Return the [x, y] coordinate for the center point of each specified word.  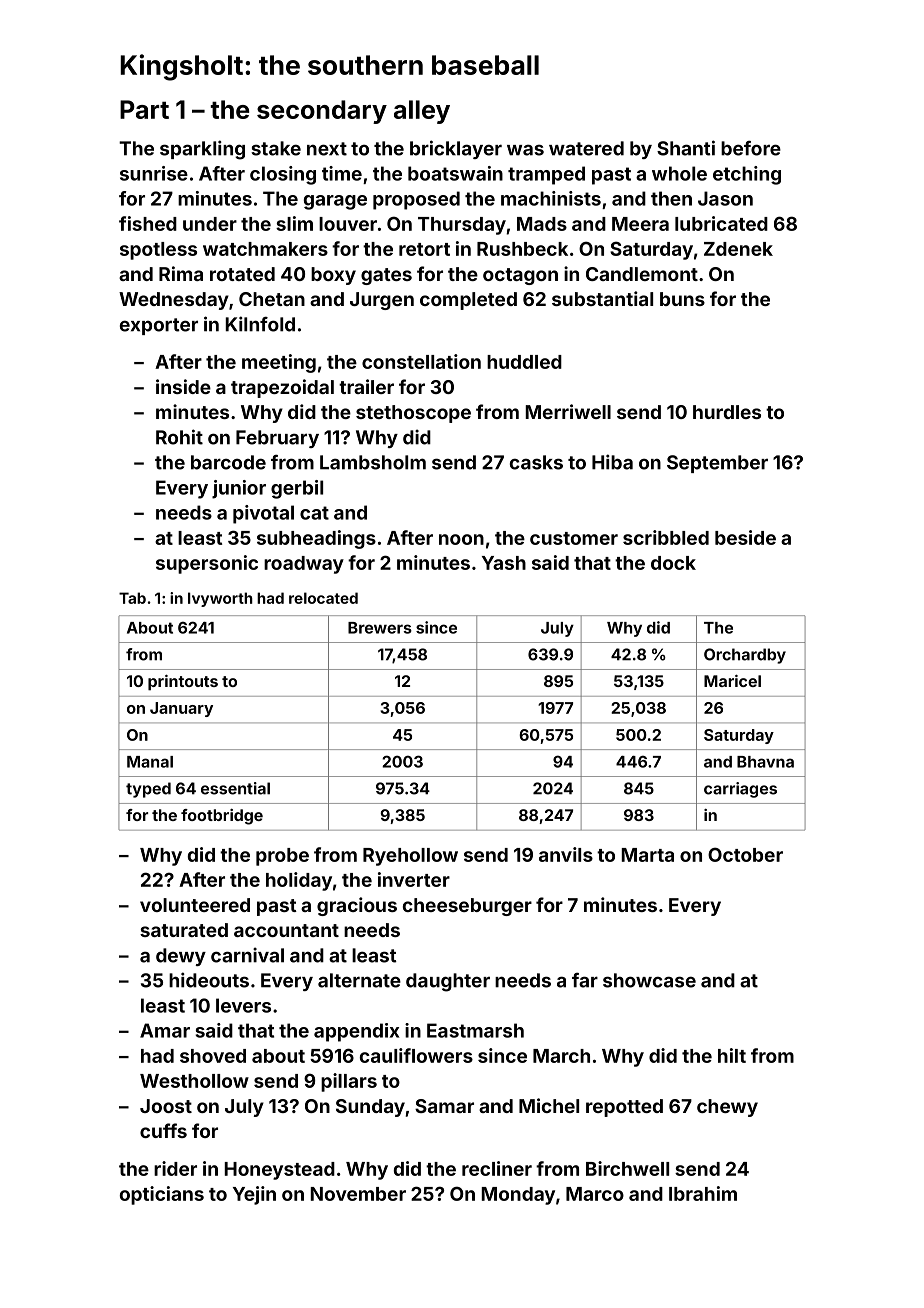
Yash [504, 563]
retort [424, 249]
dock [673, 563]
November [358, 1194]
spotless [158, 251]
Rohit [179, 437]
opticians [162, 1195]
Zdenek [738, 249]
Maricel [732, 681]
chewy [727, 1108]
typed [148, 790]
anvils [566, 854]
